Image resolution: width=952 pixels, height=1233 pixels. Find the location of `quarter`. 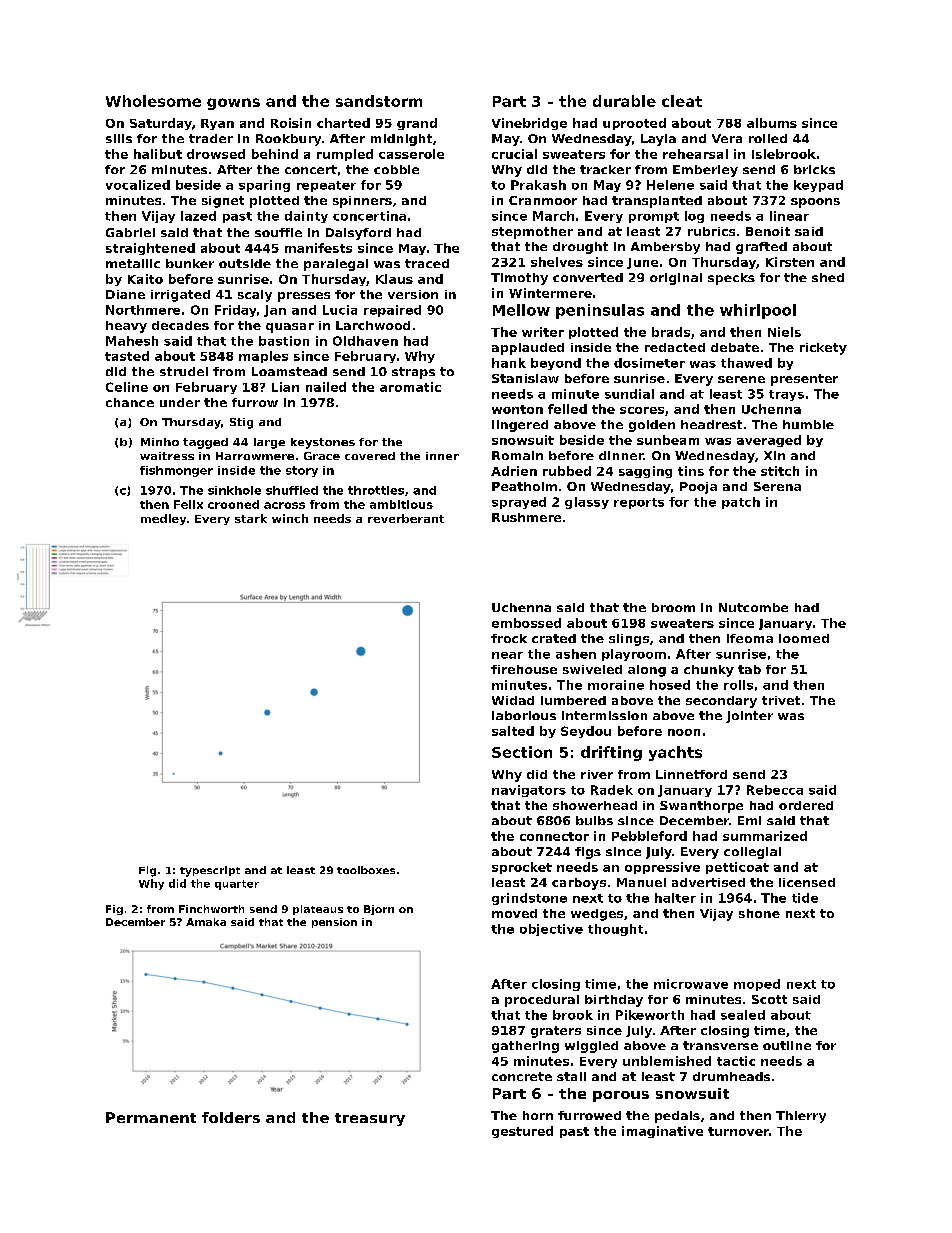

quarter is located at coordinates (237, 885).
